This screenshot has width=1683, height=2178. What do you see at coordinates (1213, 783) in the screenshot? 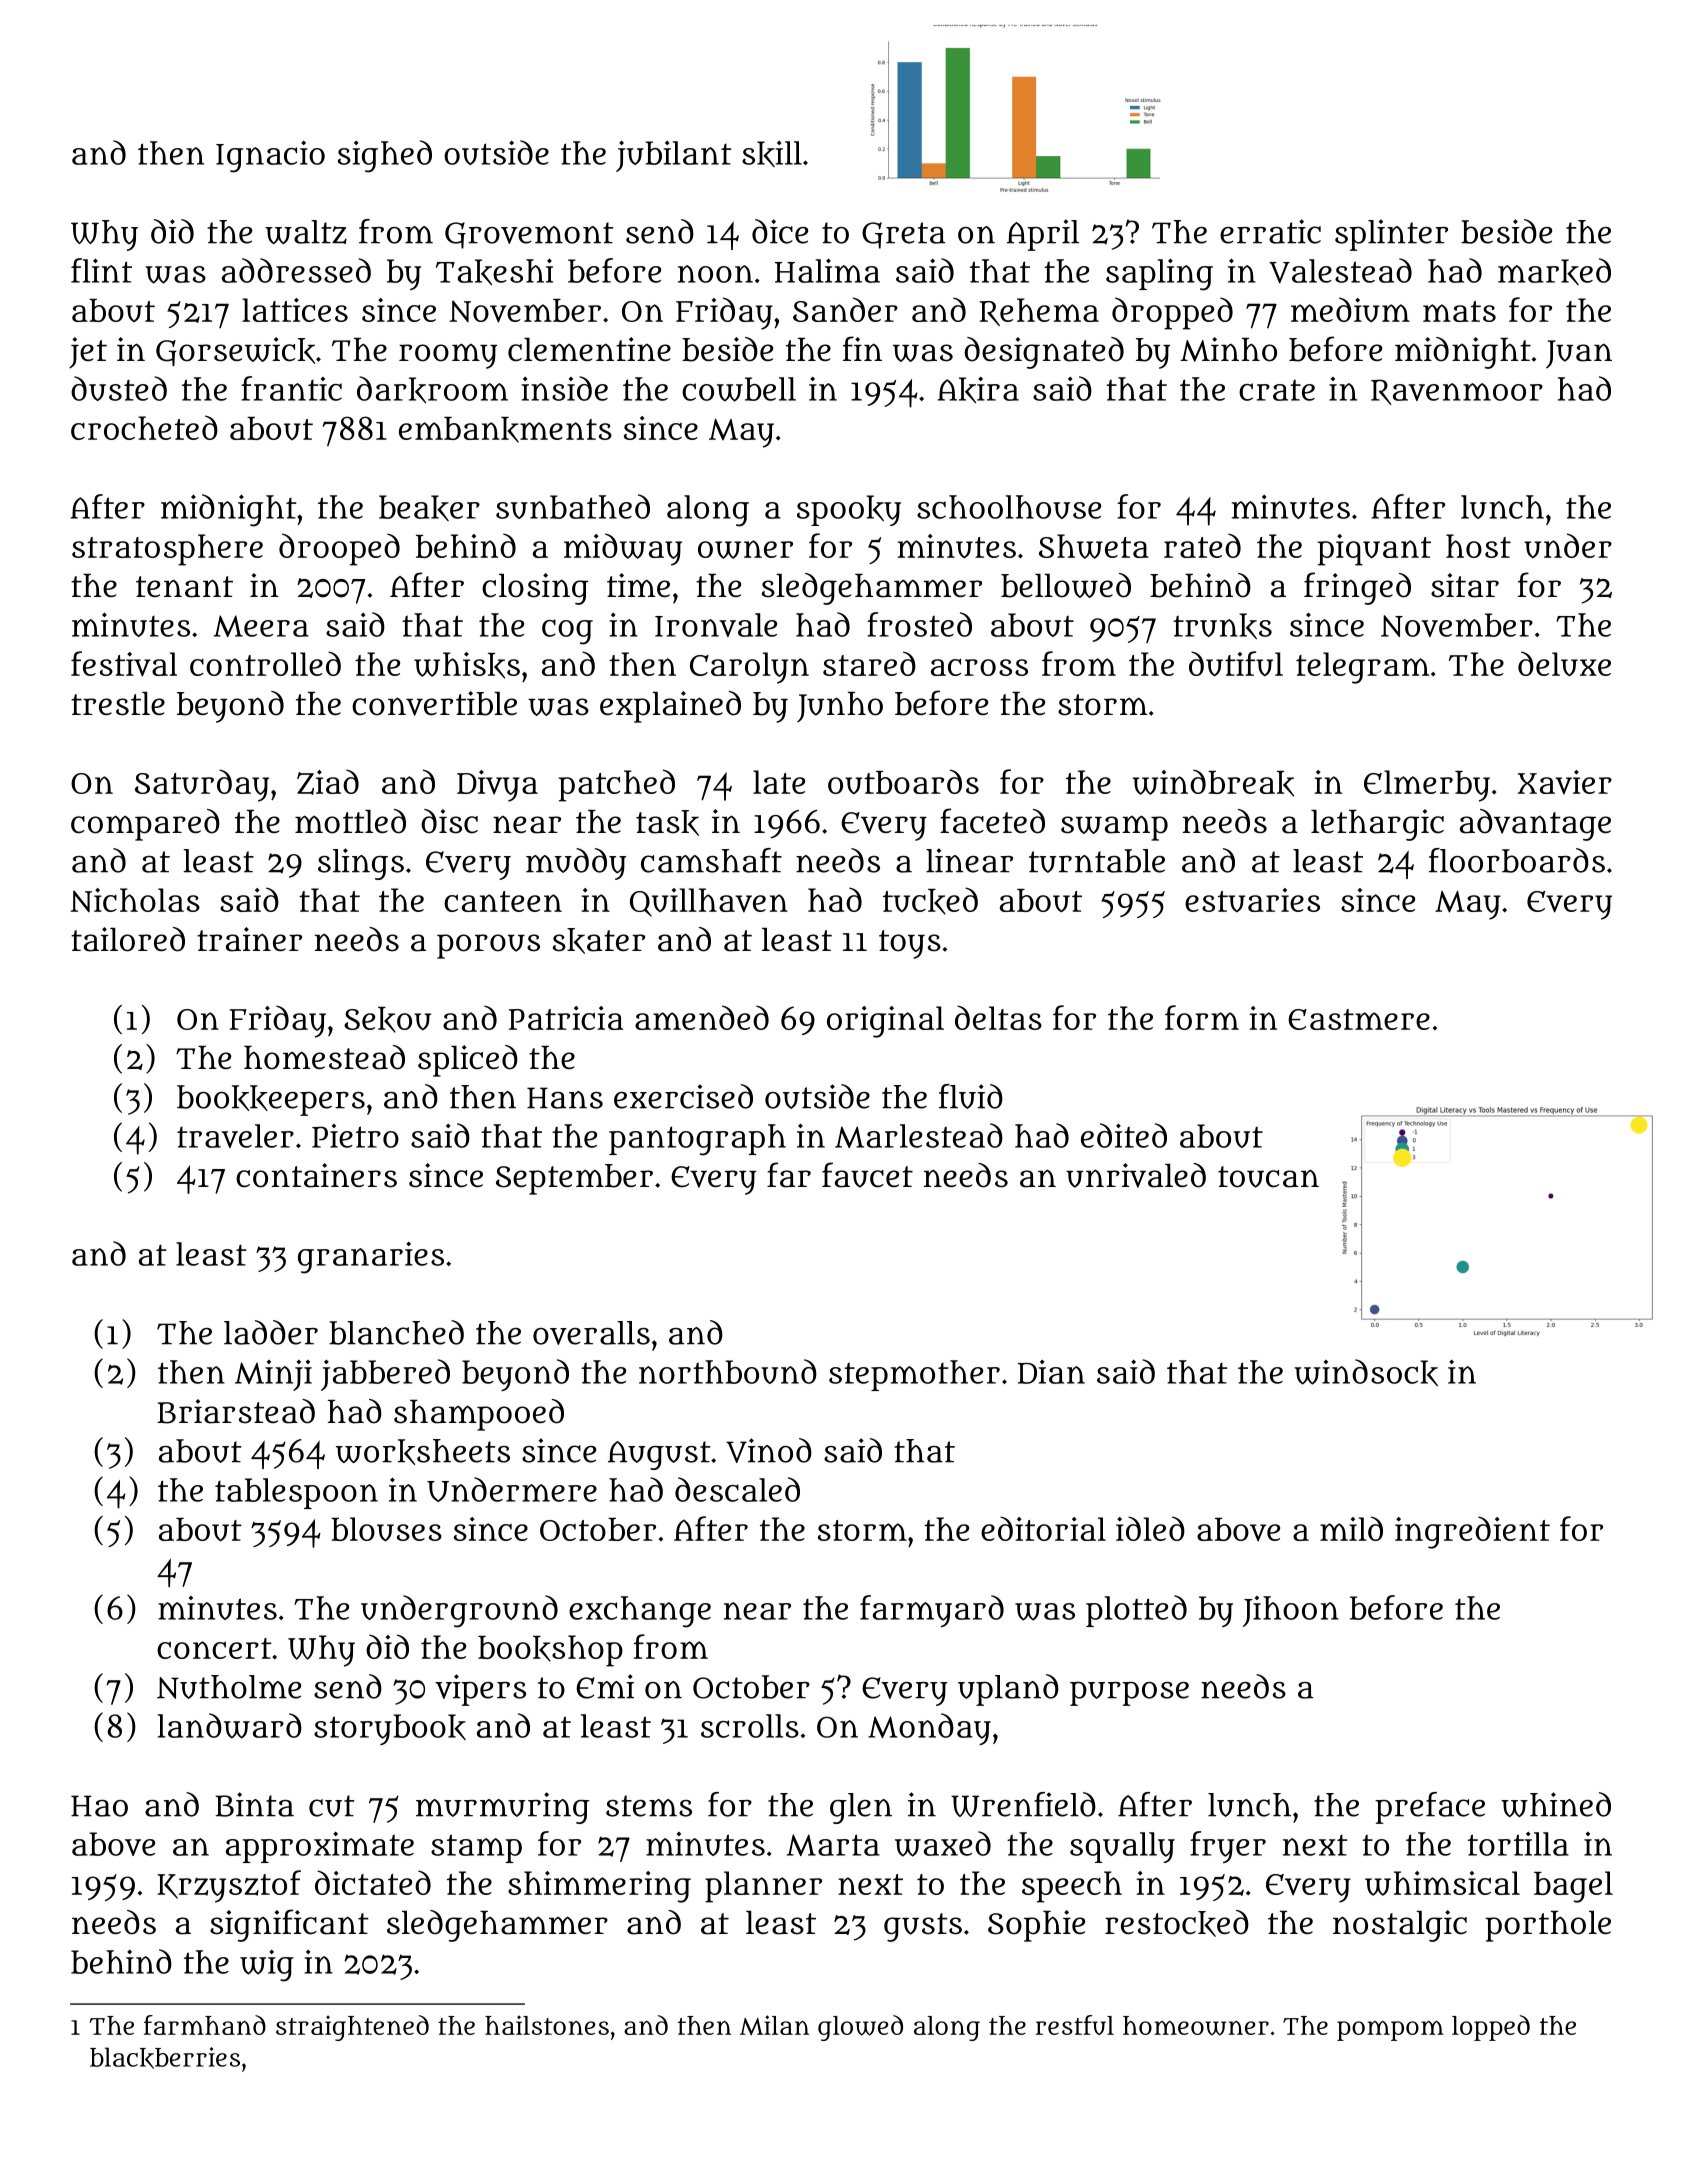
I see `windbreak` at bounding box center [1213, 783].
